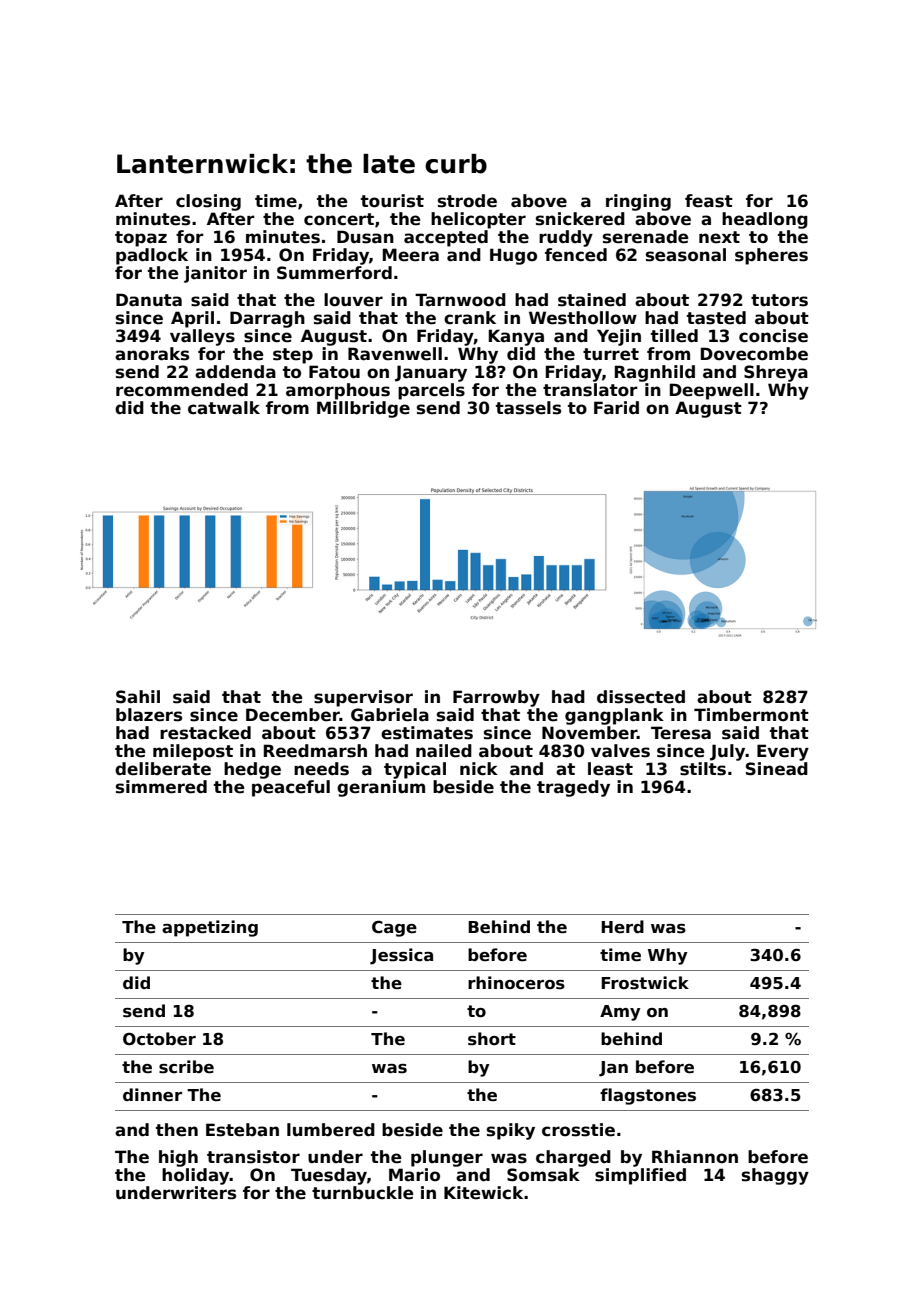 The height and width of the page is (1314, 924). What do you see at coordinates (709, 201) in the page?
I see `feast` at bounding box center [709, 201].
